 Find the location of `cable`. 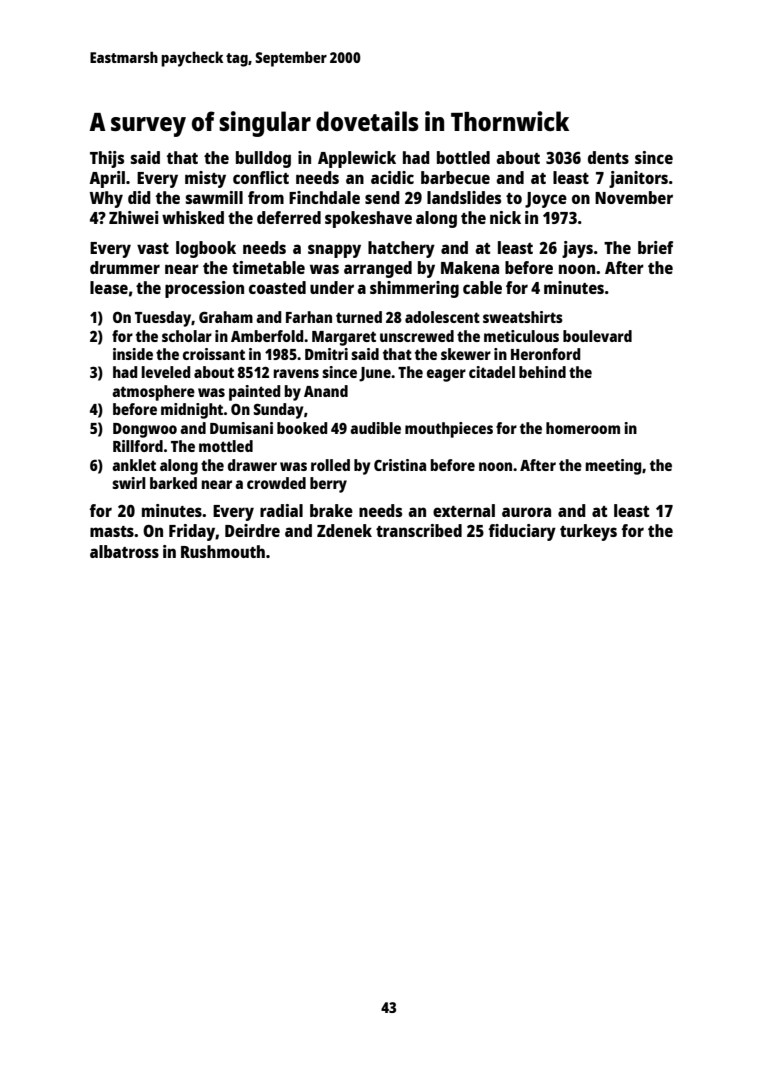

cable is located at coordinates (482, 287).
